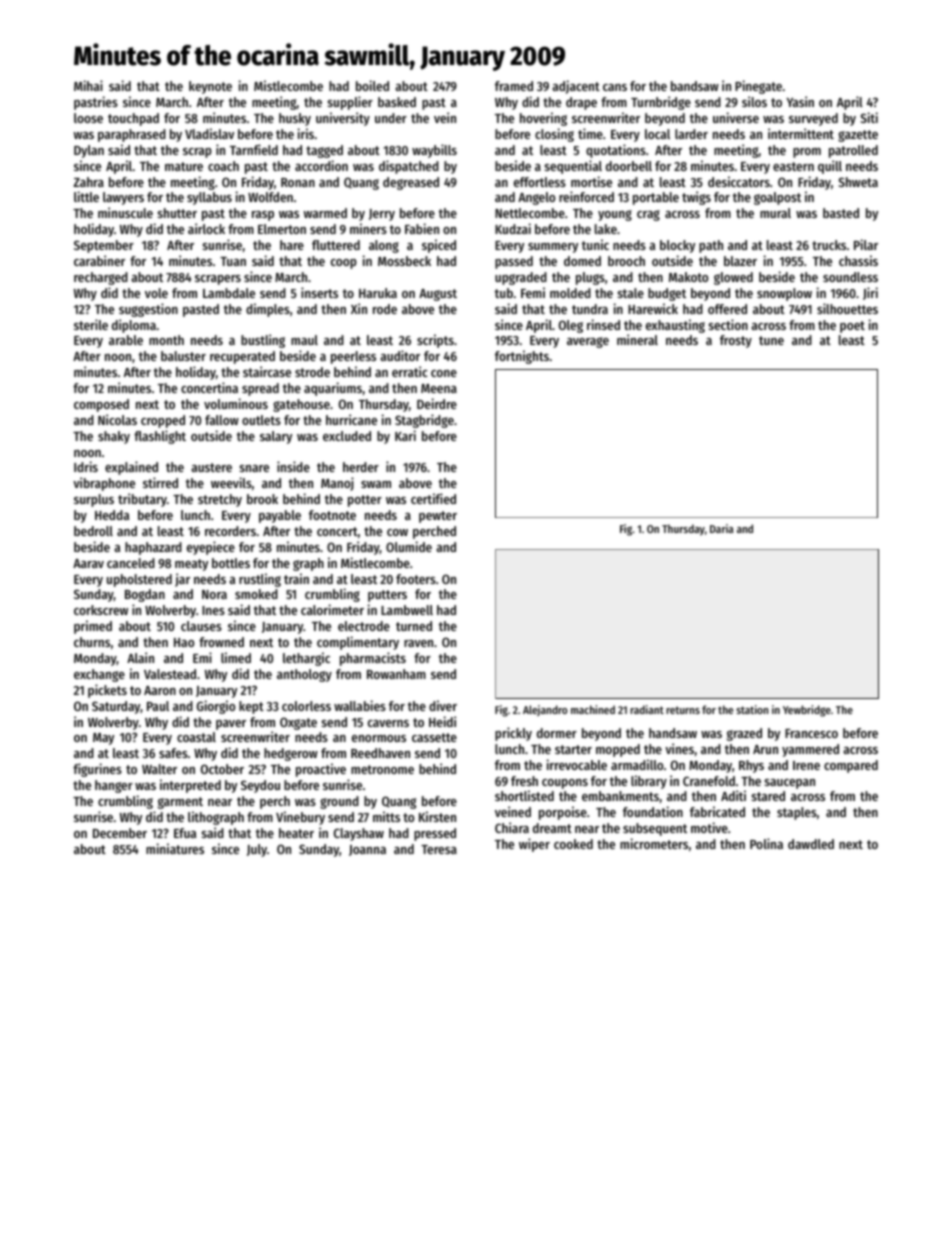 This screenshot has width=952, height=1233. I want to click on vole, so click(156, 293).
